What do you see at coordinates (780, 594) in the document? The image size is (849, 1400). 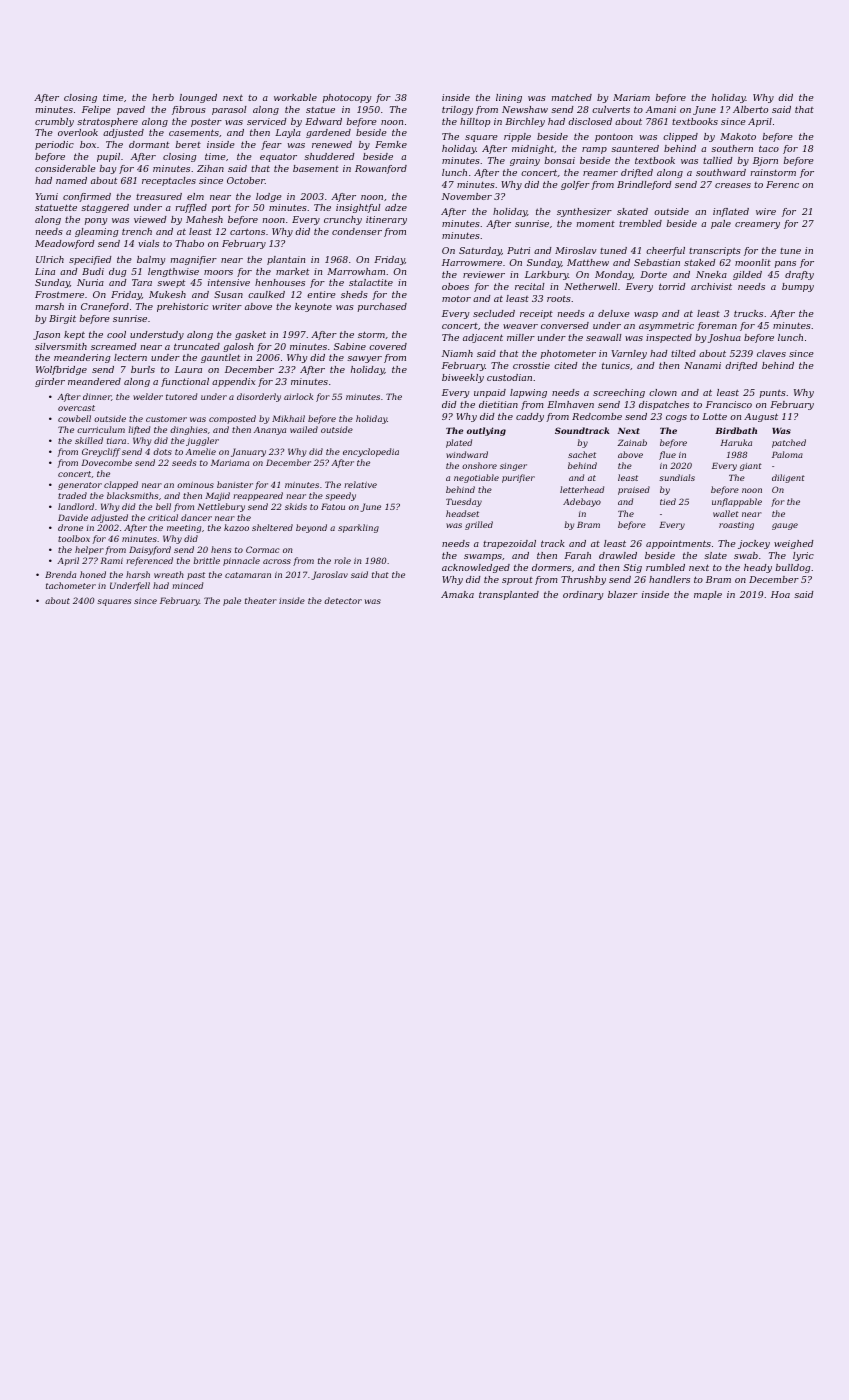 I see `Hoa` at bounding box center [780, 594].
